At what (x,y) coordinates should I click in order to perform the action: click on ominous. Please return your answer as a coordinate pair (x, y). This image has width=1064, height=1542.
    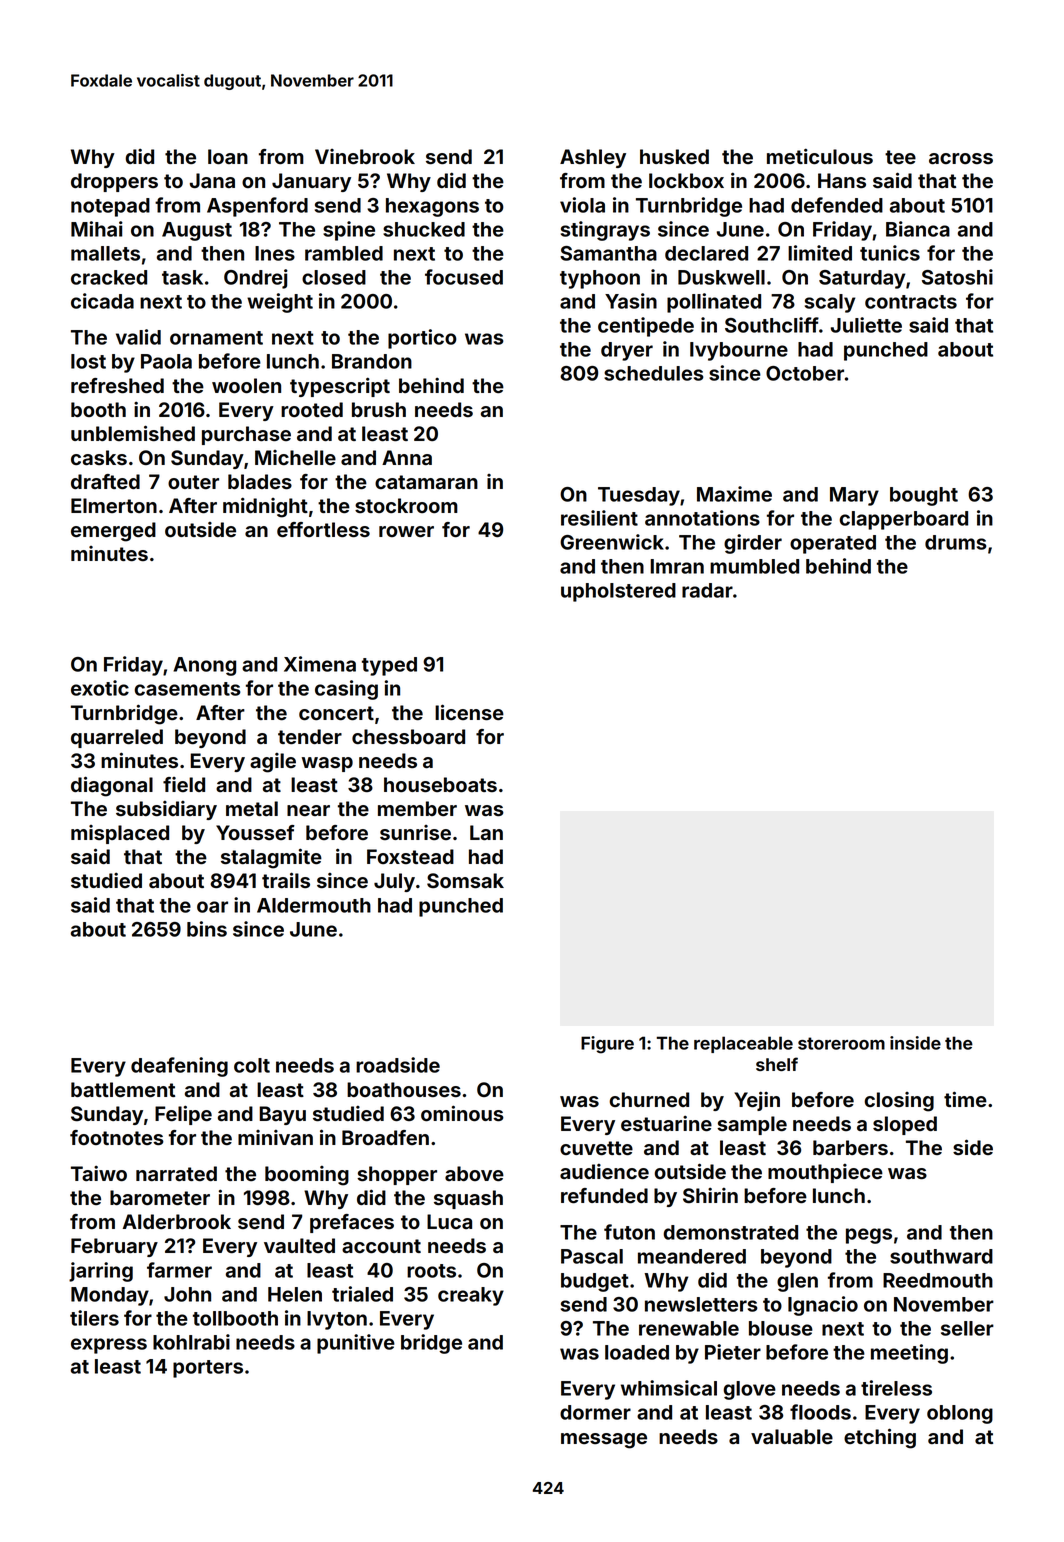
    Looking at the image, I should click on (462, 1113).
